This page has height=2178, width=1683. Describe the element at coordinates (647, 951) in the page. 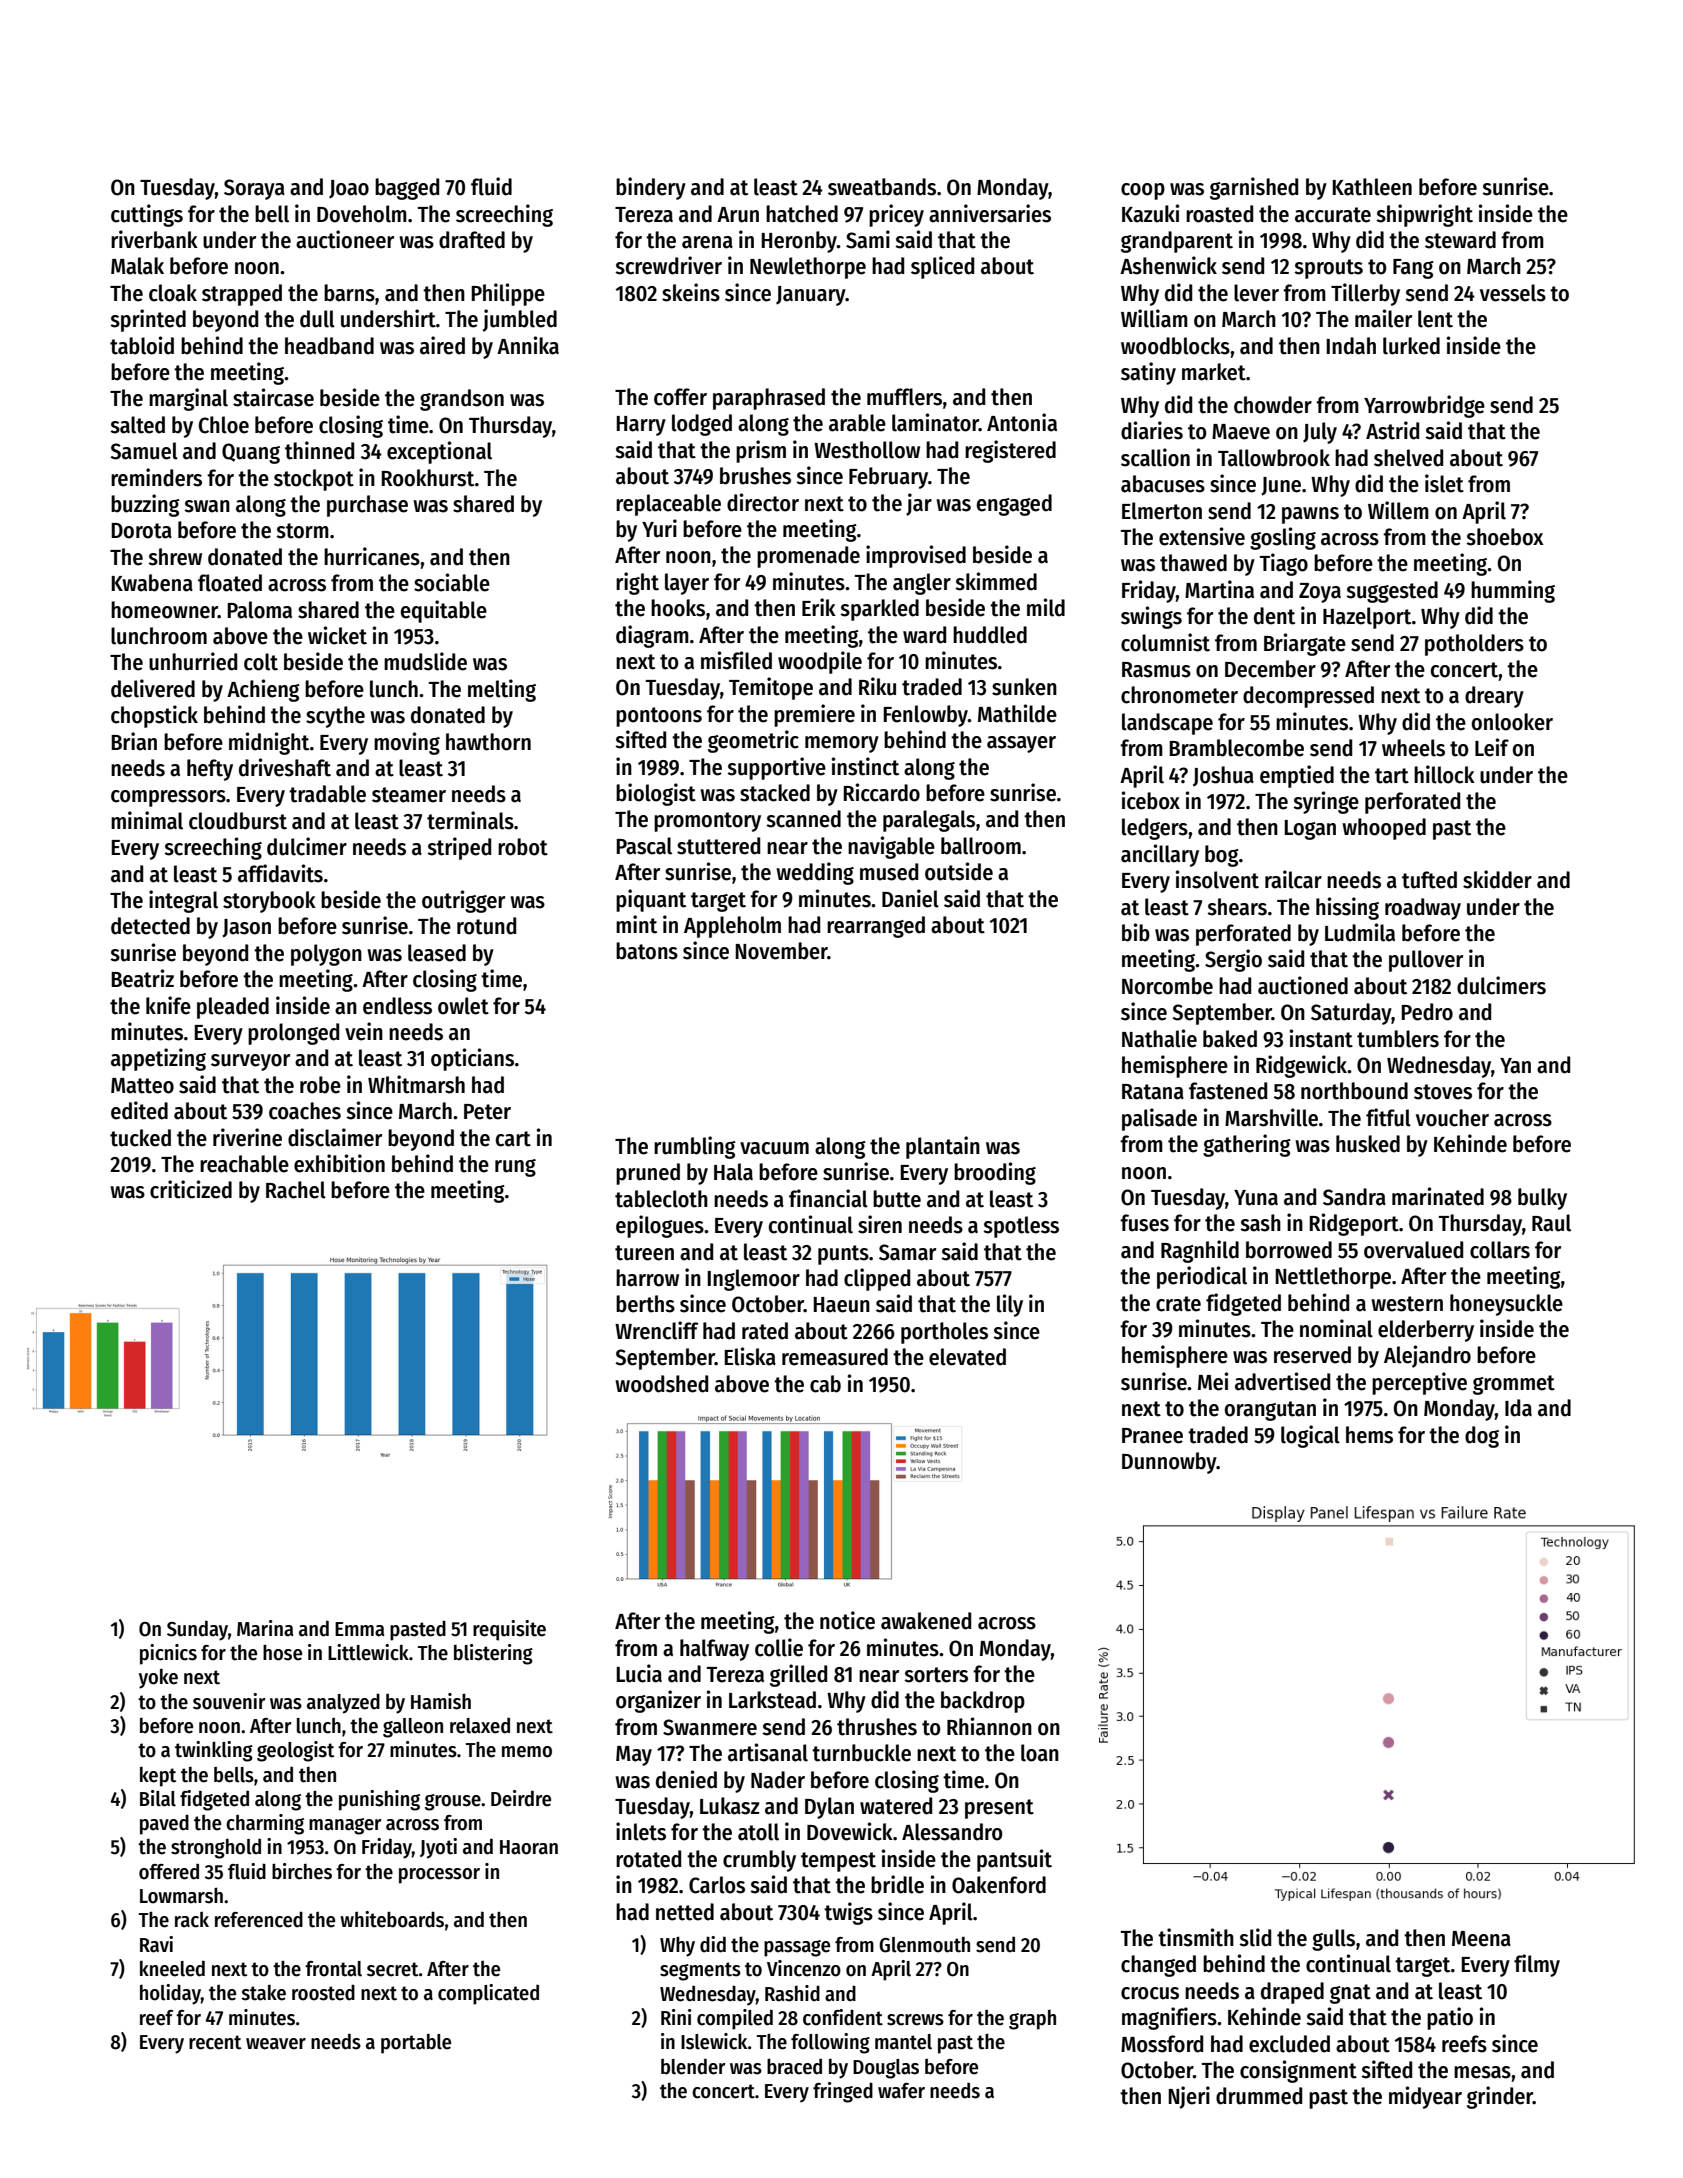

I see `batons` at that location.
